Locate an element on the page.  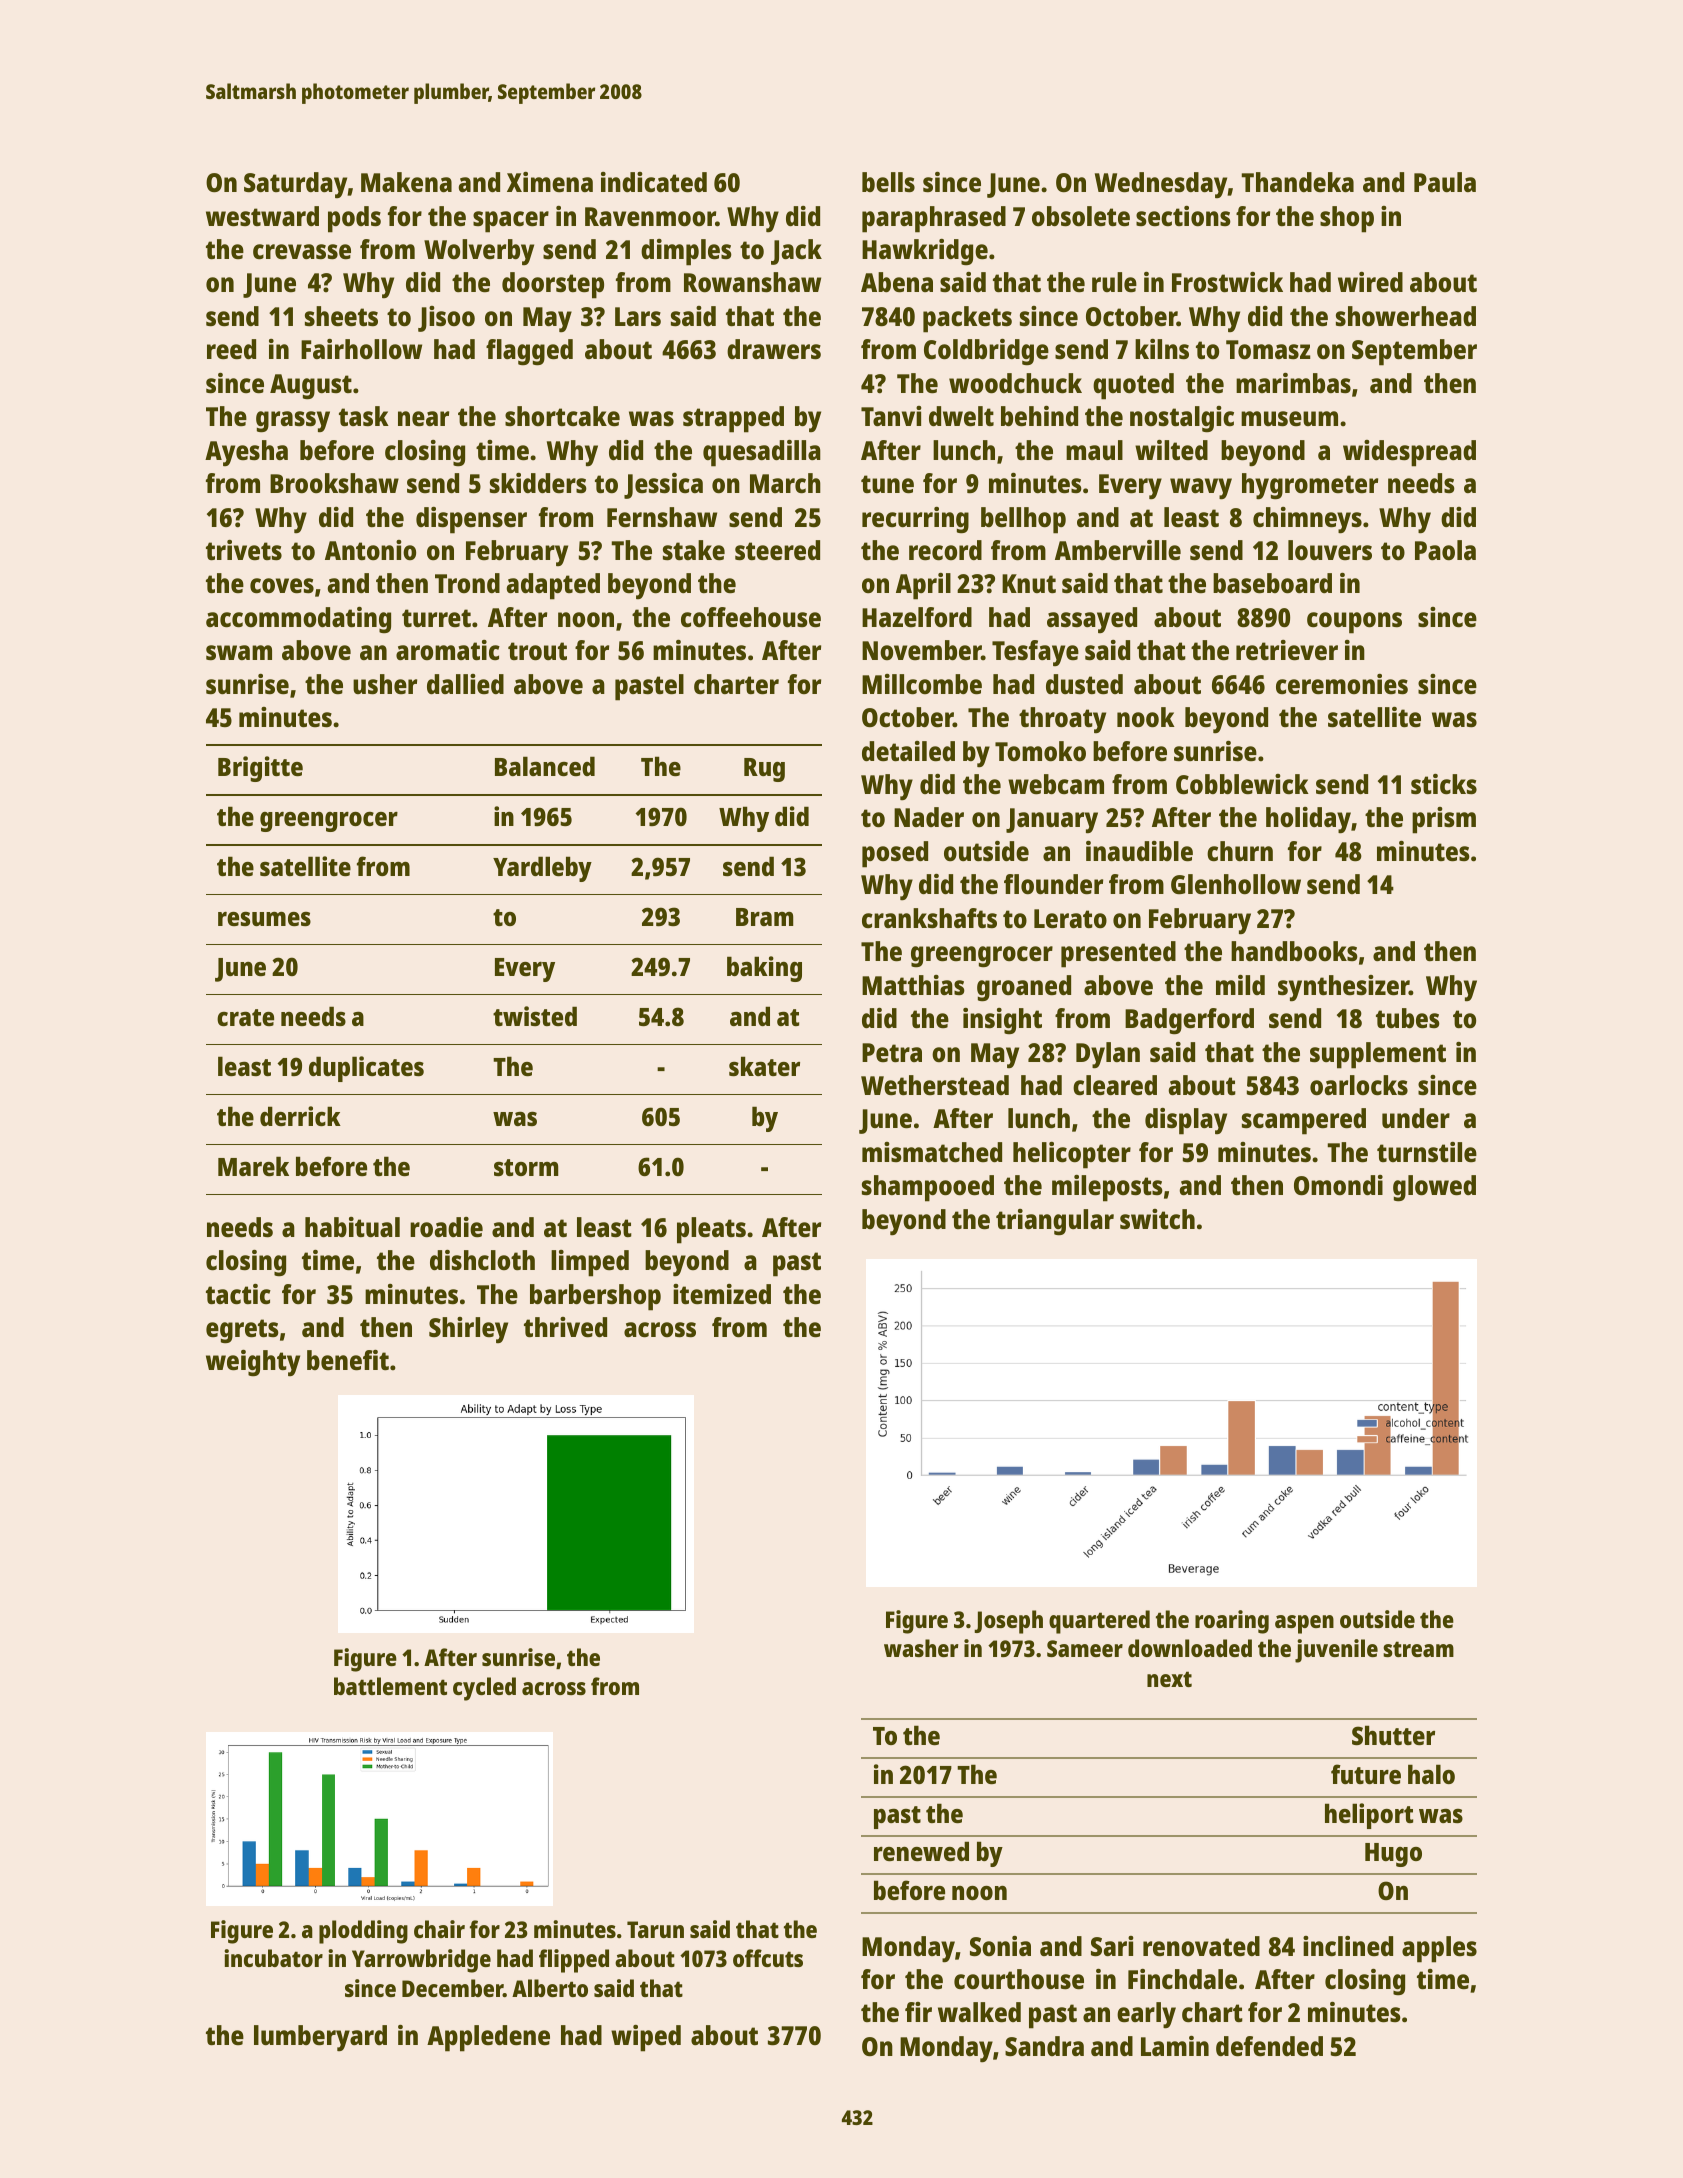
incubator is located at coordinates (273, 1958).
